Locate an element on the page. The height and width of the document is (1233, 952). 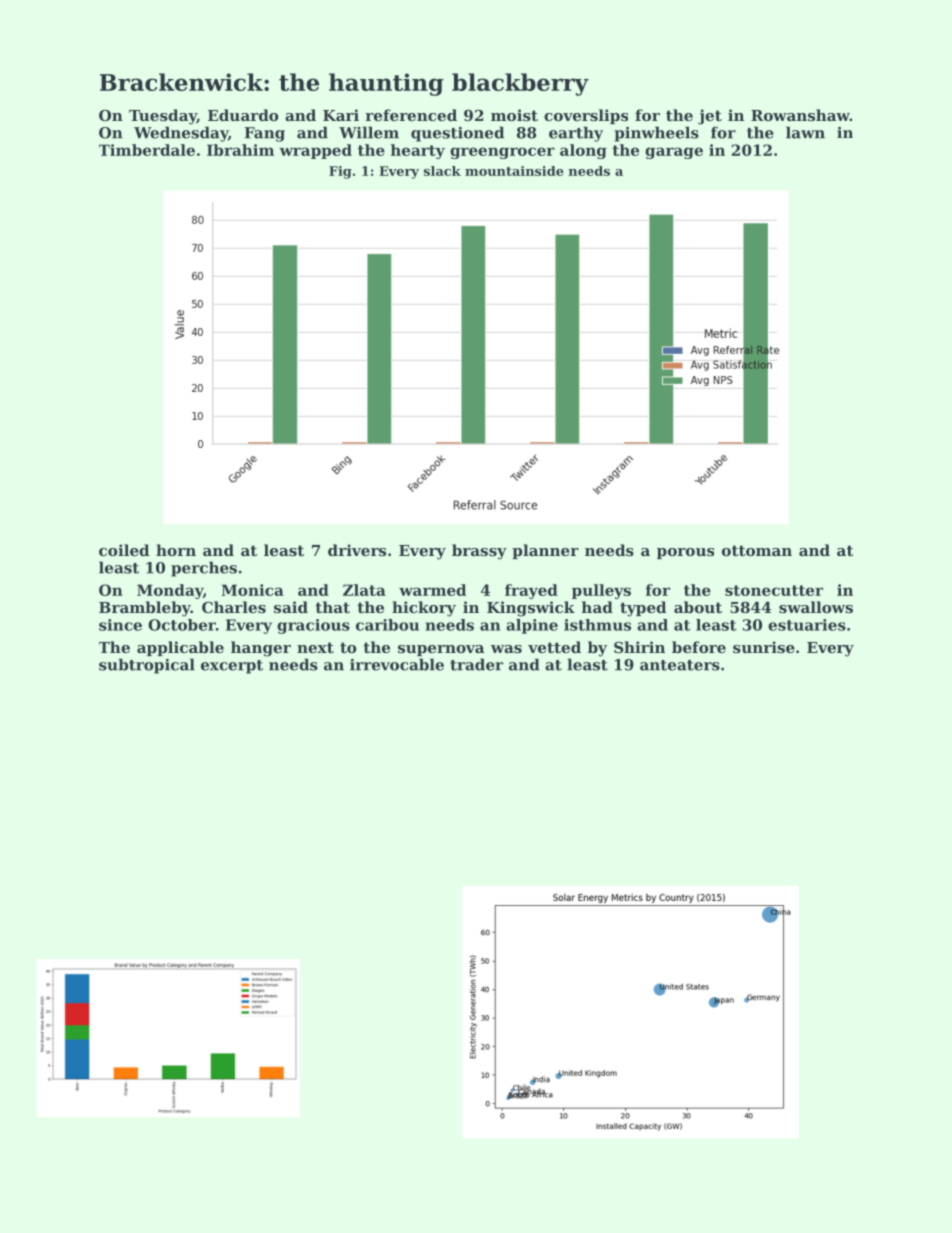
brassy is located at coordinates (479, 552).
